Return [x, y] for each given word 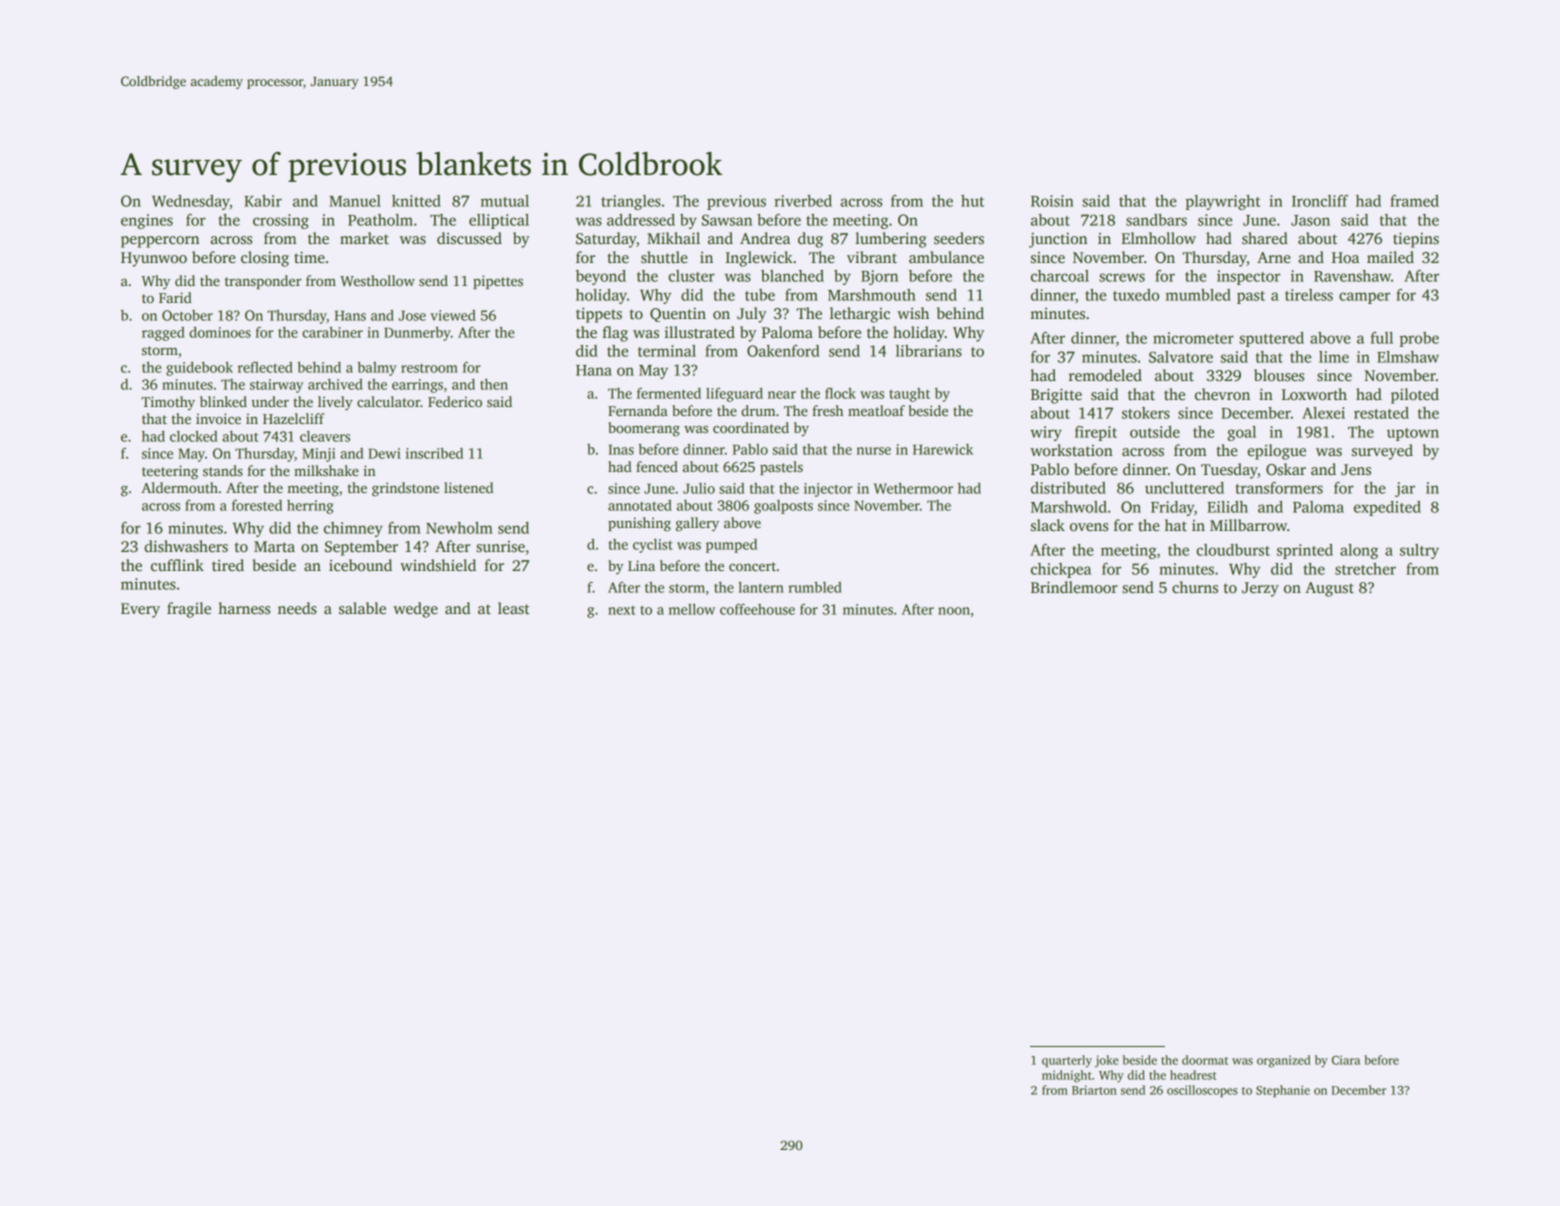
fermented [669, 393]
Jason [1310, 220]
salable [362, 608]
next [621, 610]
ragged [163, 334]
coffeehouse [757, 609]
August [1329, 589]
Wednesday [191, 202]
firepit [1096, 433]
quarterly [1067, 1061]
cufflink [177, 565]
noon [954, 611]
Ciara [1346, 1060]
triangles [631, 202]
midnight [1067, 1076]
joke [1107, 1061]
